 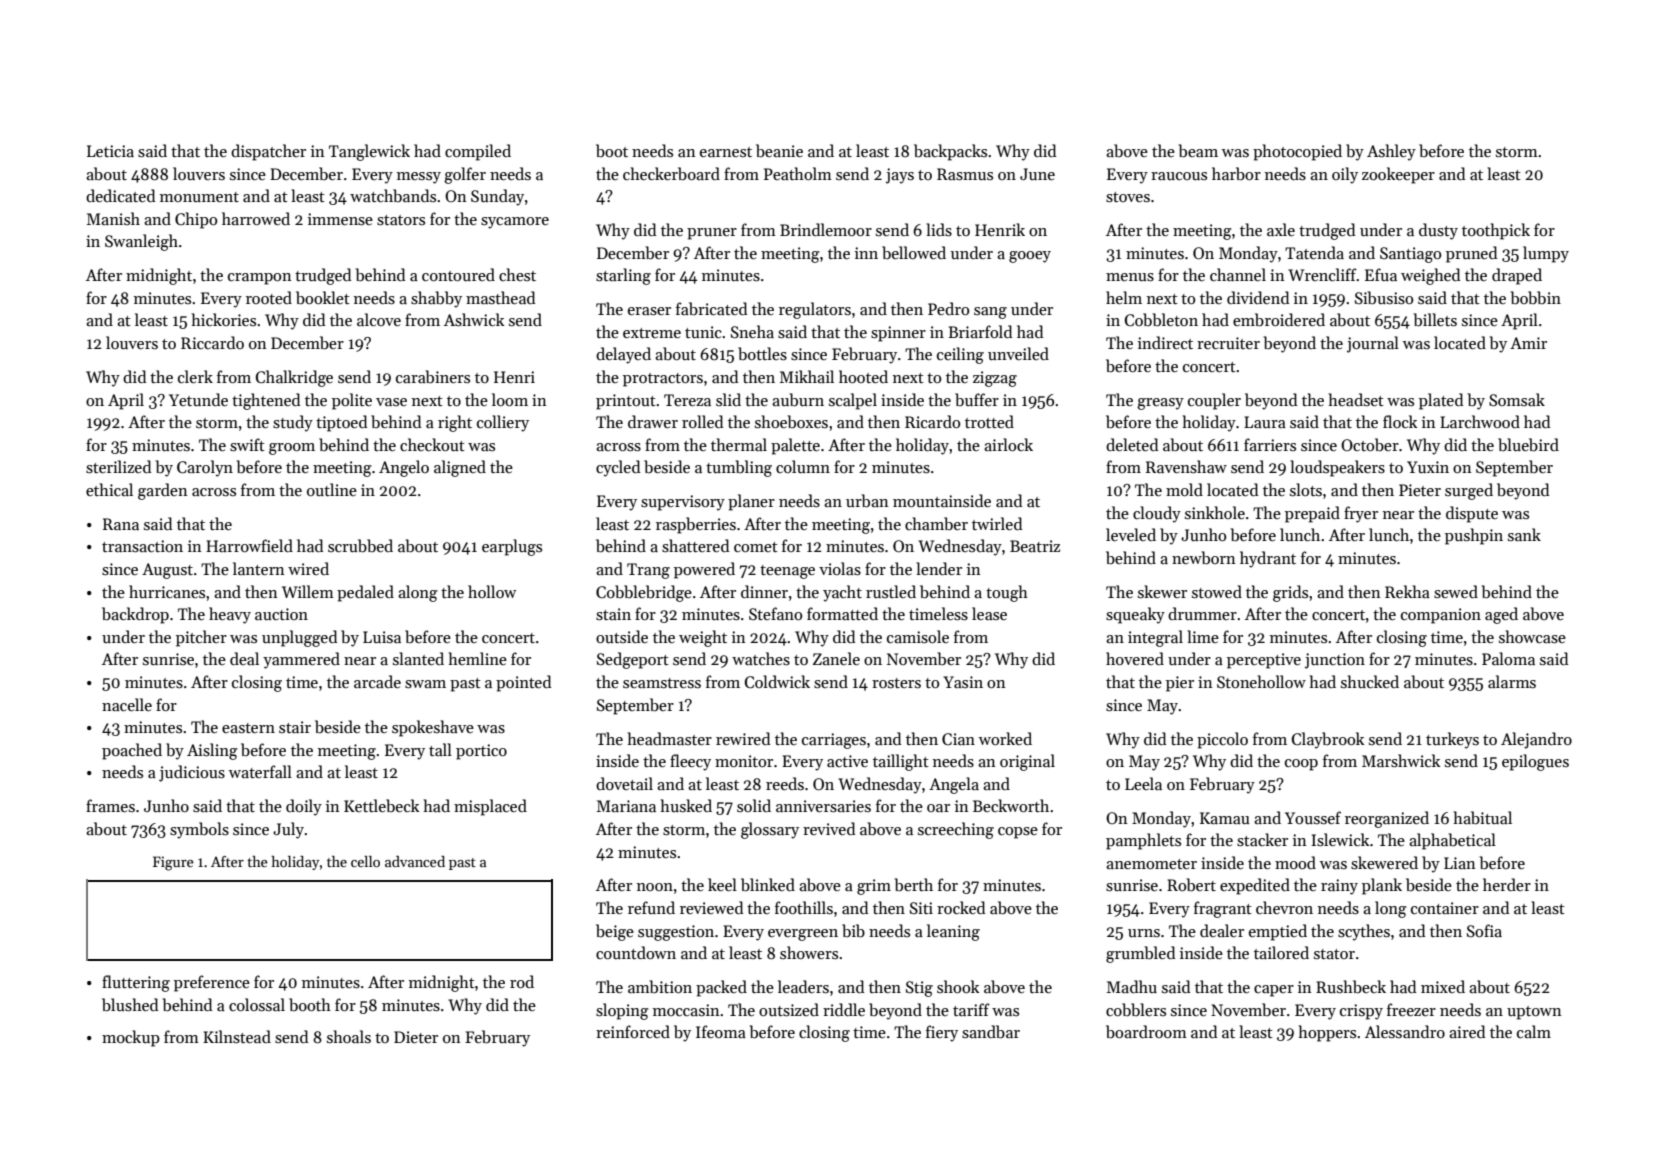 I want to click on headmaster, so click(x=669, y=738).
